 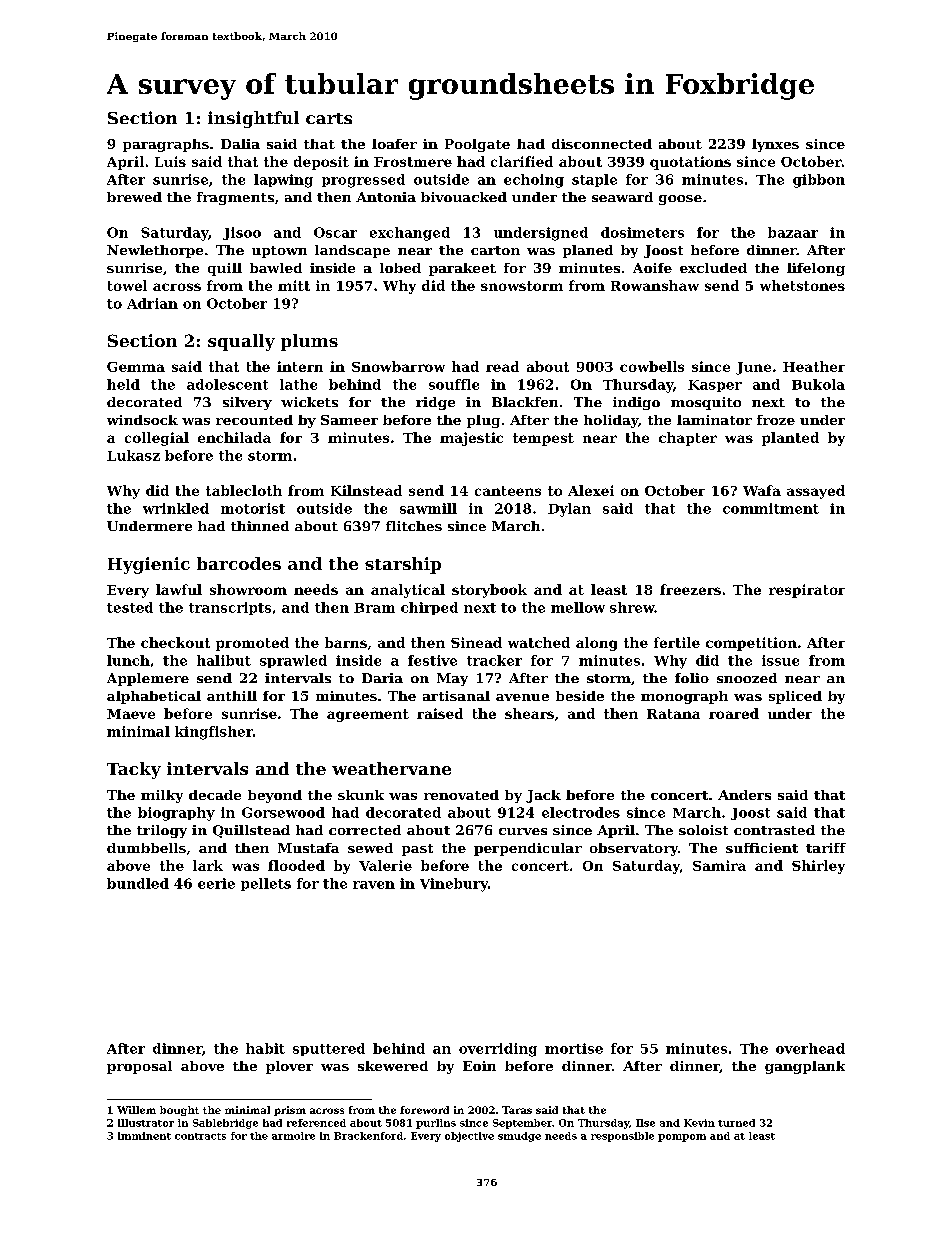 What do you see at coordinates (569, 510) in the page?
I see `Dylan` at bounding box center [569, 510].
